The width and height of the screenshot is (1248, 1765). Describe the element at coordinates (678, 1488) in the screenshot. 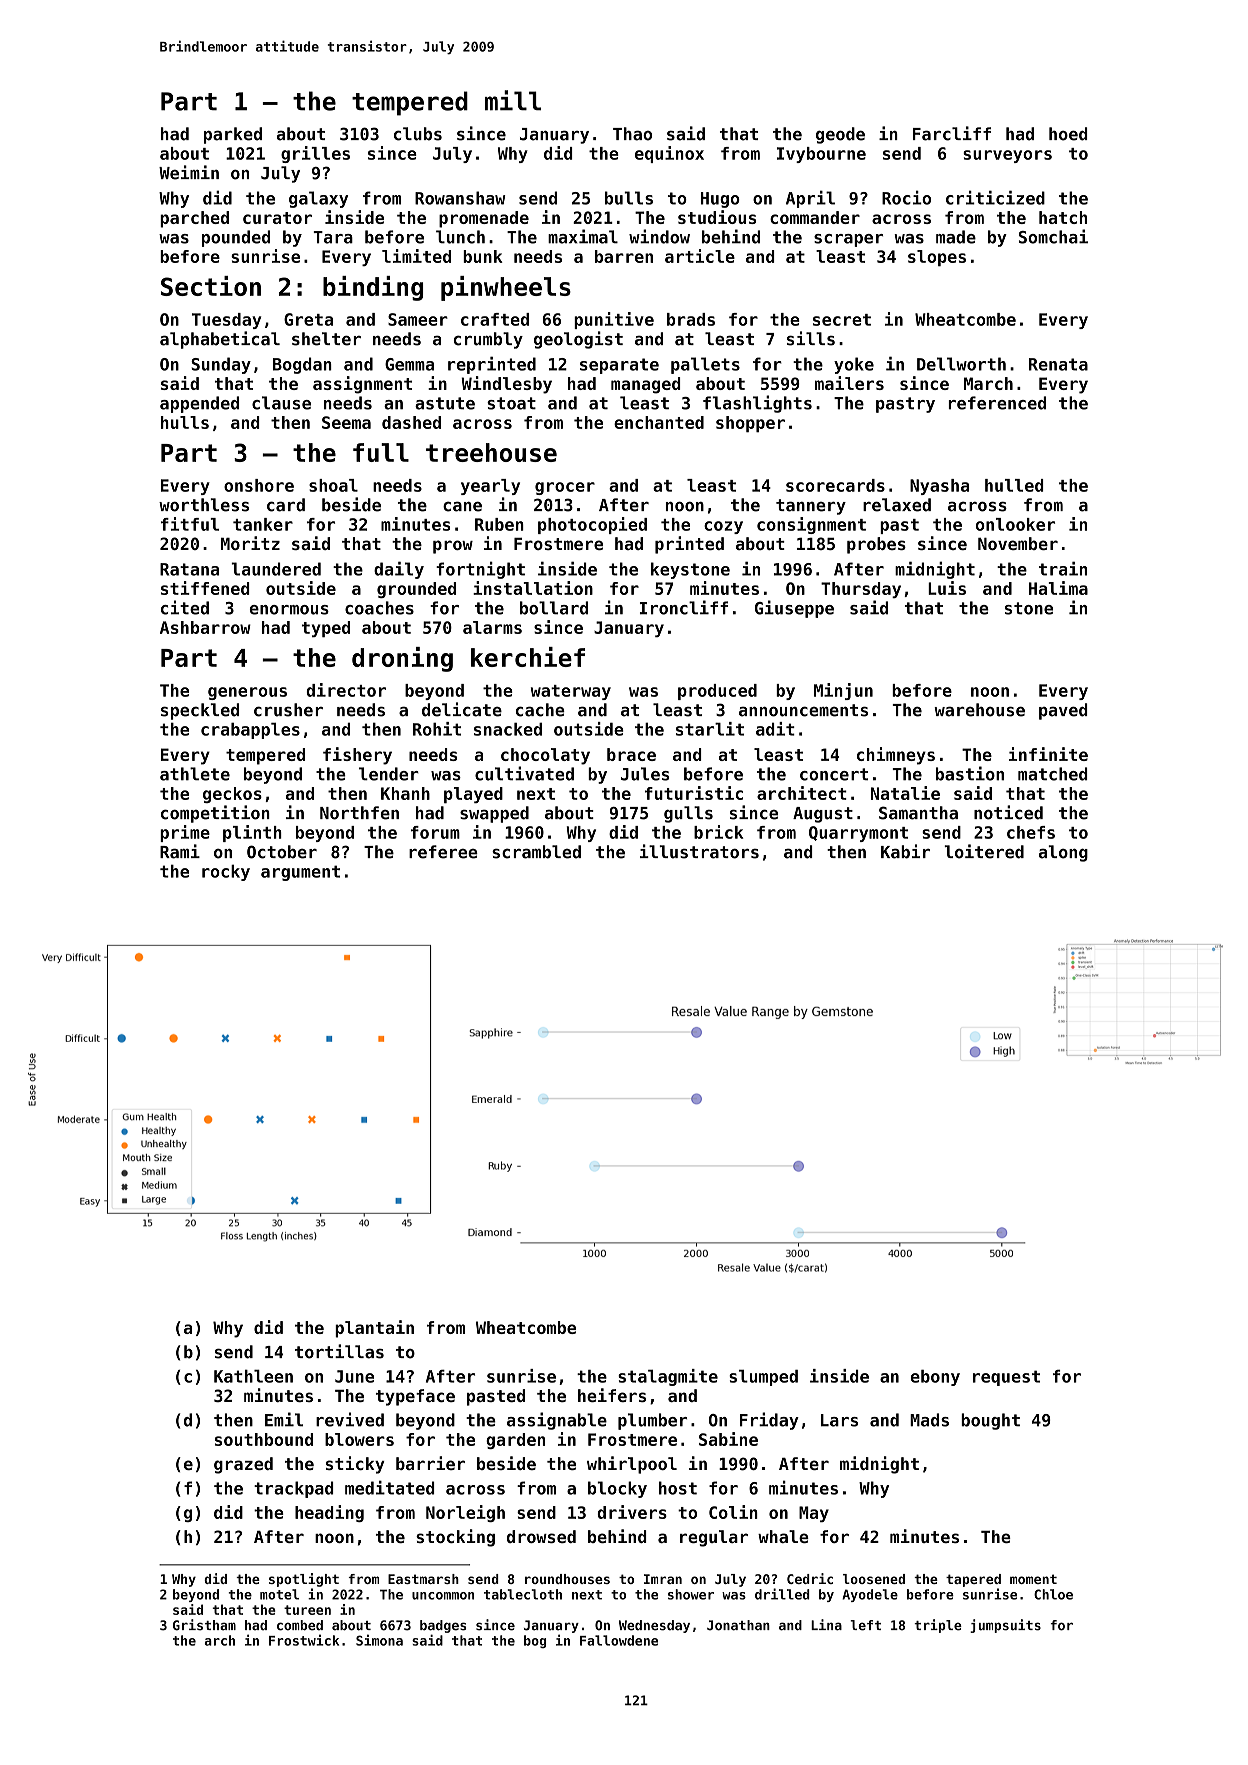

I see `host` at that location.
